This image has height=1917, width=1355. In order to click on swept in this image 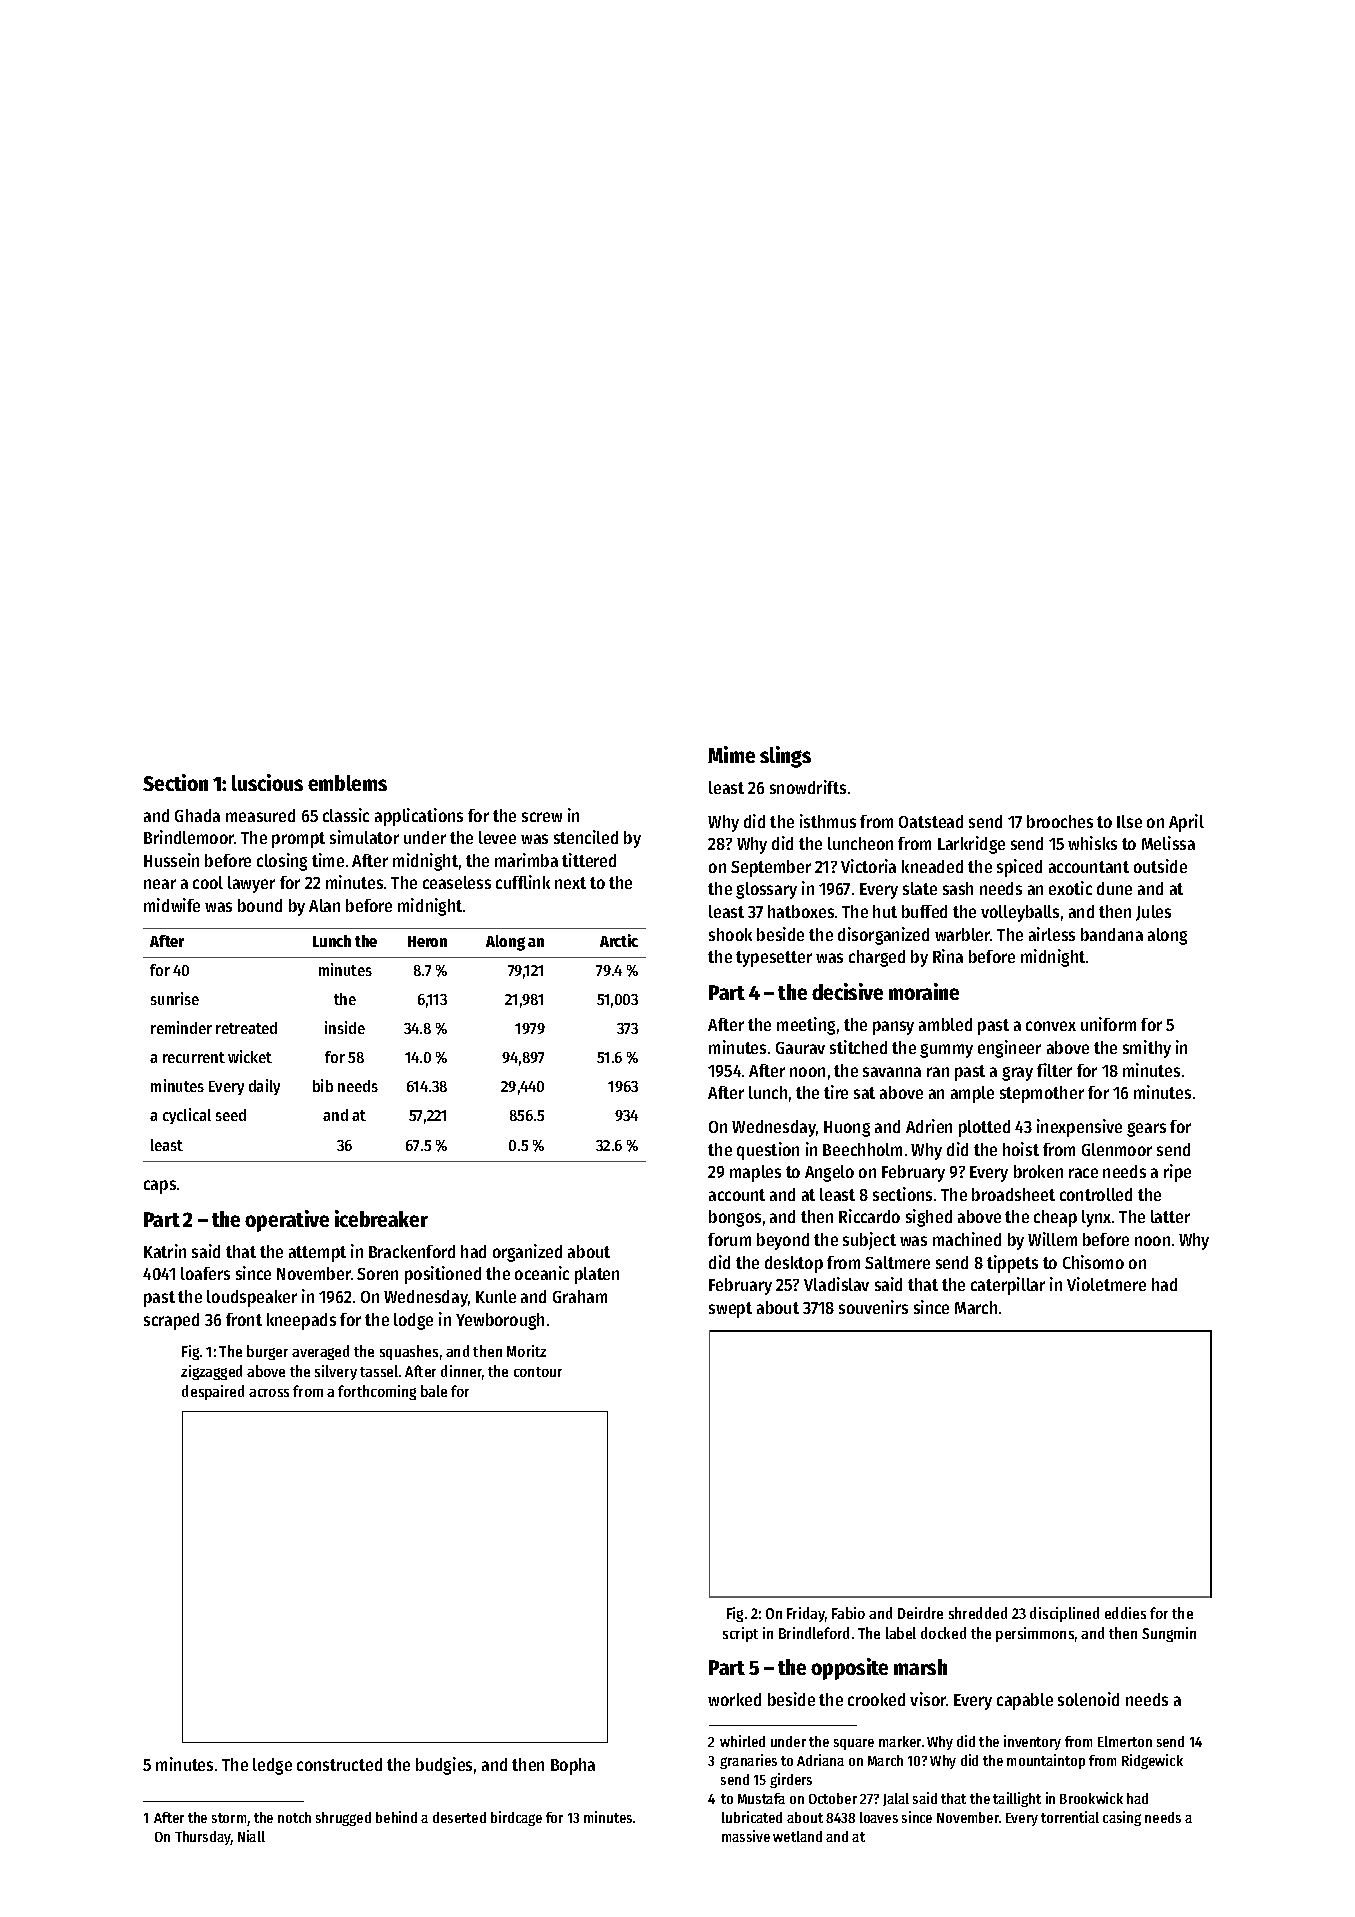, I will do `click(730, 1310)`.
